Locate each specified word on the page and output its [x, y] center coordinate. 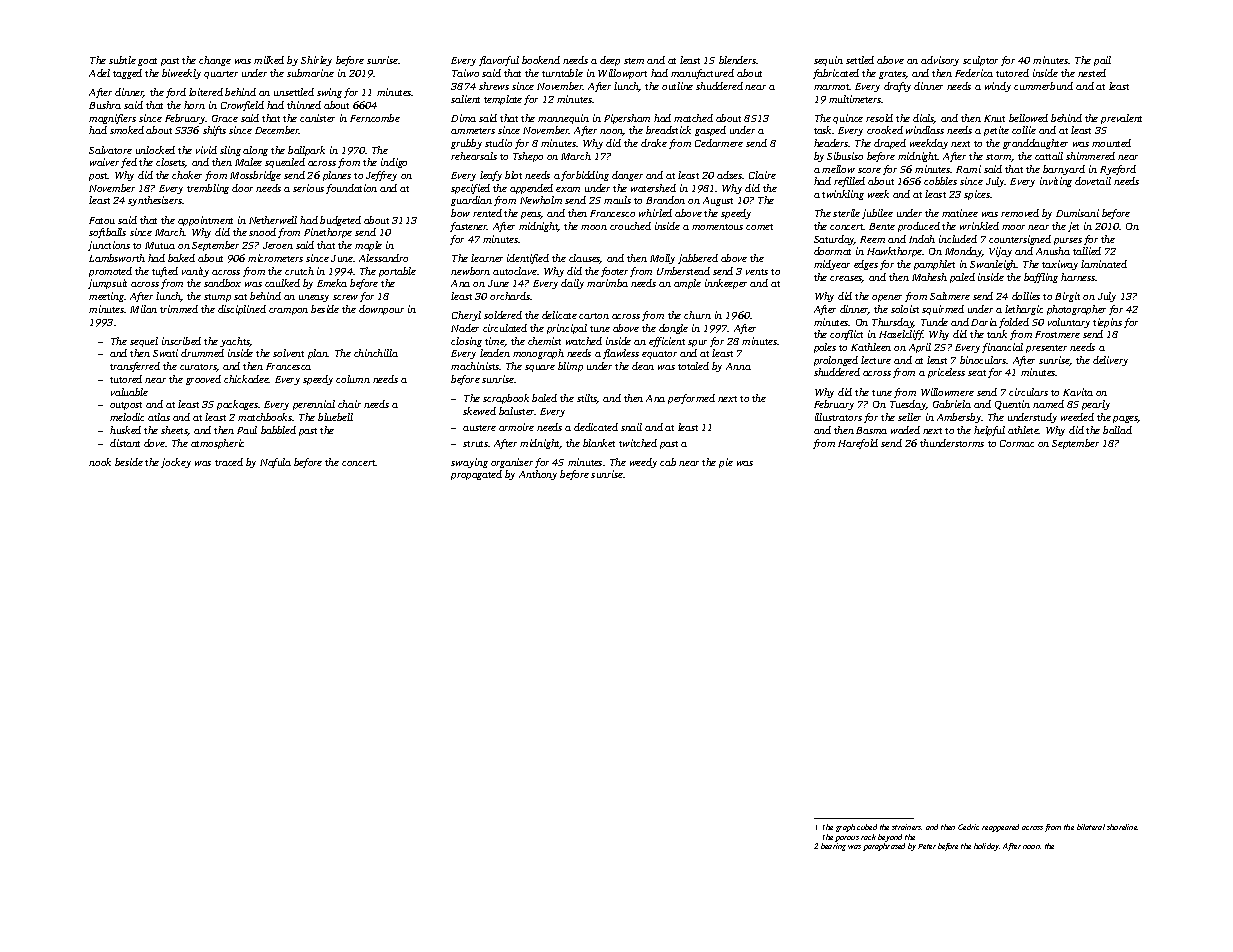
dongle [673, 329]
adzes [730, 175]
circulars [1028, 392]
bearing [833, 847]
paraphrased [884, 847]
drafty [897, 87]
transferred [135, 367]
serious [308, 188]
